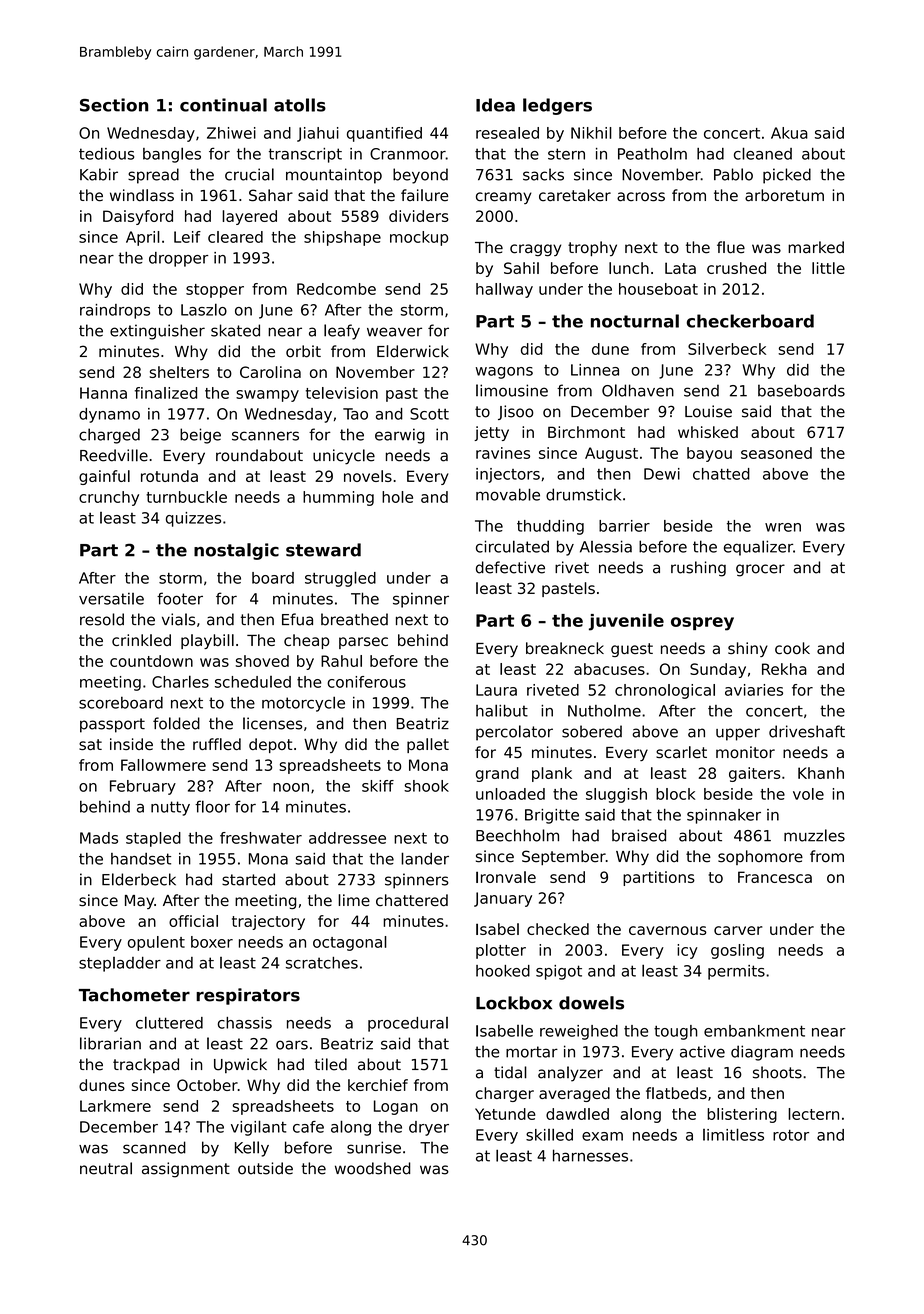 This document has width=924, height=1314. I want to click on Sahar, so click(271, 195).
